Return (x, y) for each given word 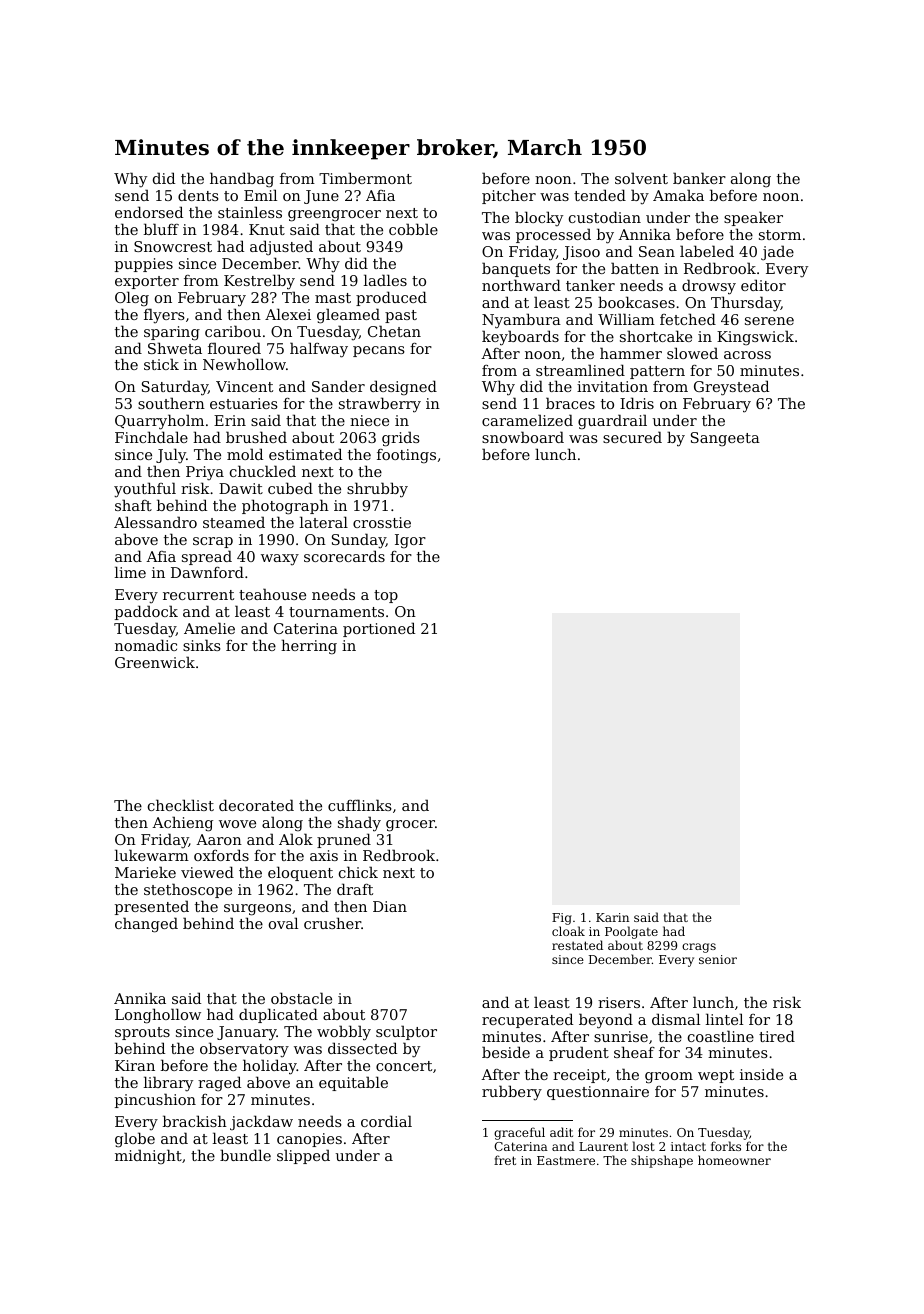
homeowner (734, 1160)
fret (505, 1160)
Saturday (175, 388)
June (321, 197)
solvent (641, 178)
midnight (148, 1156)
